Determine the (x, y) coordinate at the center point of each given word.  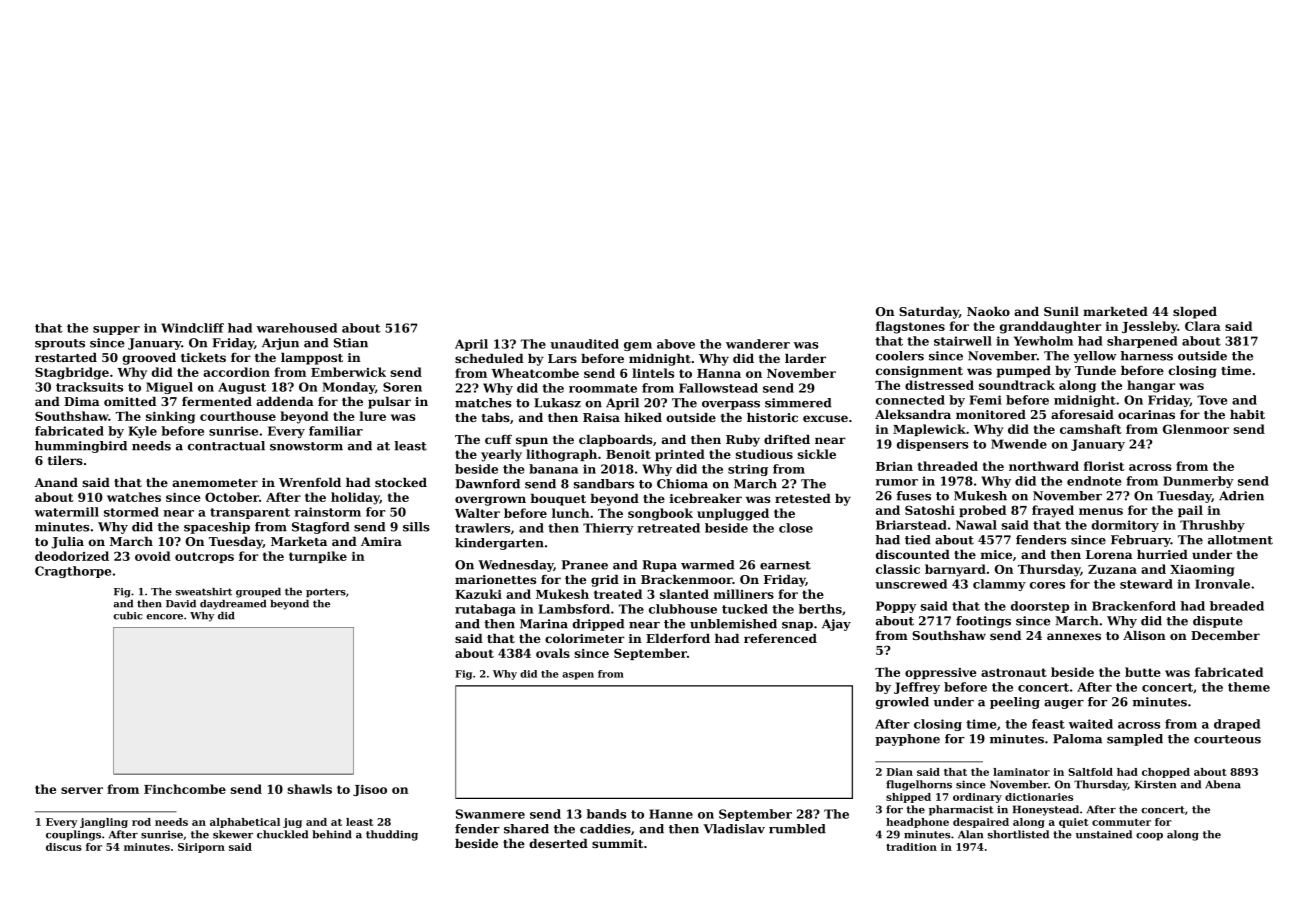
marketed (1115, 311)
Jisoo (370, 790)
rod (141, 822)
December (1225, 635)
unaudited (584, 344)
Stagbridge (72, 373)
